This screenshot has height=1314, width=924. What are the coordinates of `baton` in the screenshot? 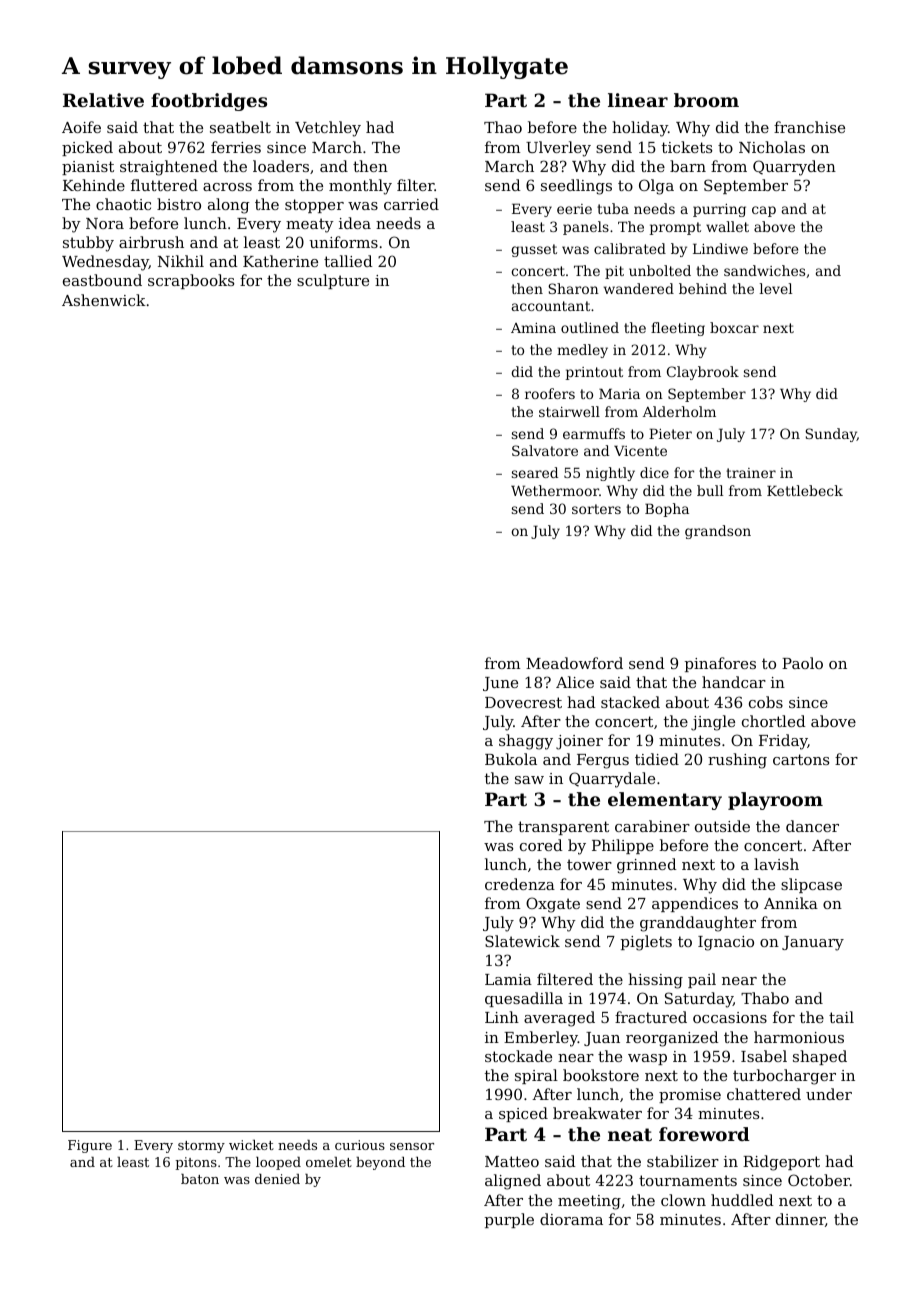 It's located at (200, 1179).
